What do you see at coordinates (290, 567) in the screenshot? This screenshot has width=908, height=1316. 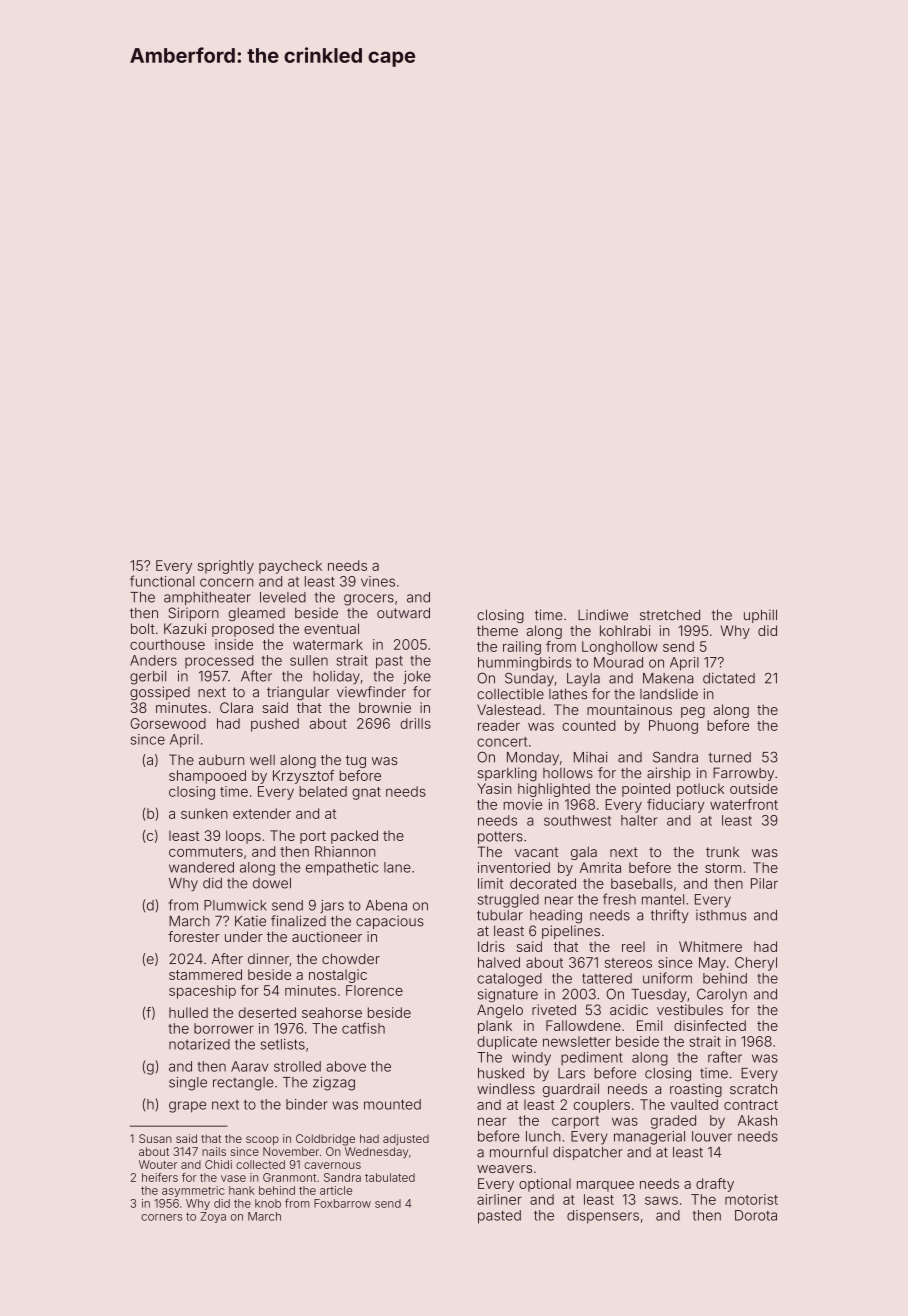 I see `paycheck` at bounding box center [290, 567].
